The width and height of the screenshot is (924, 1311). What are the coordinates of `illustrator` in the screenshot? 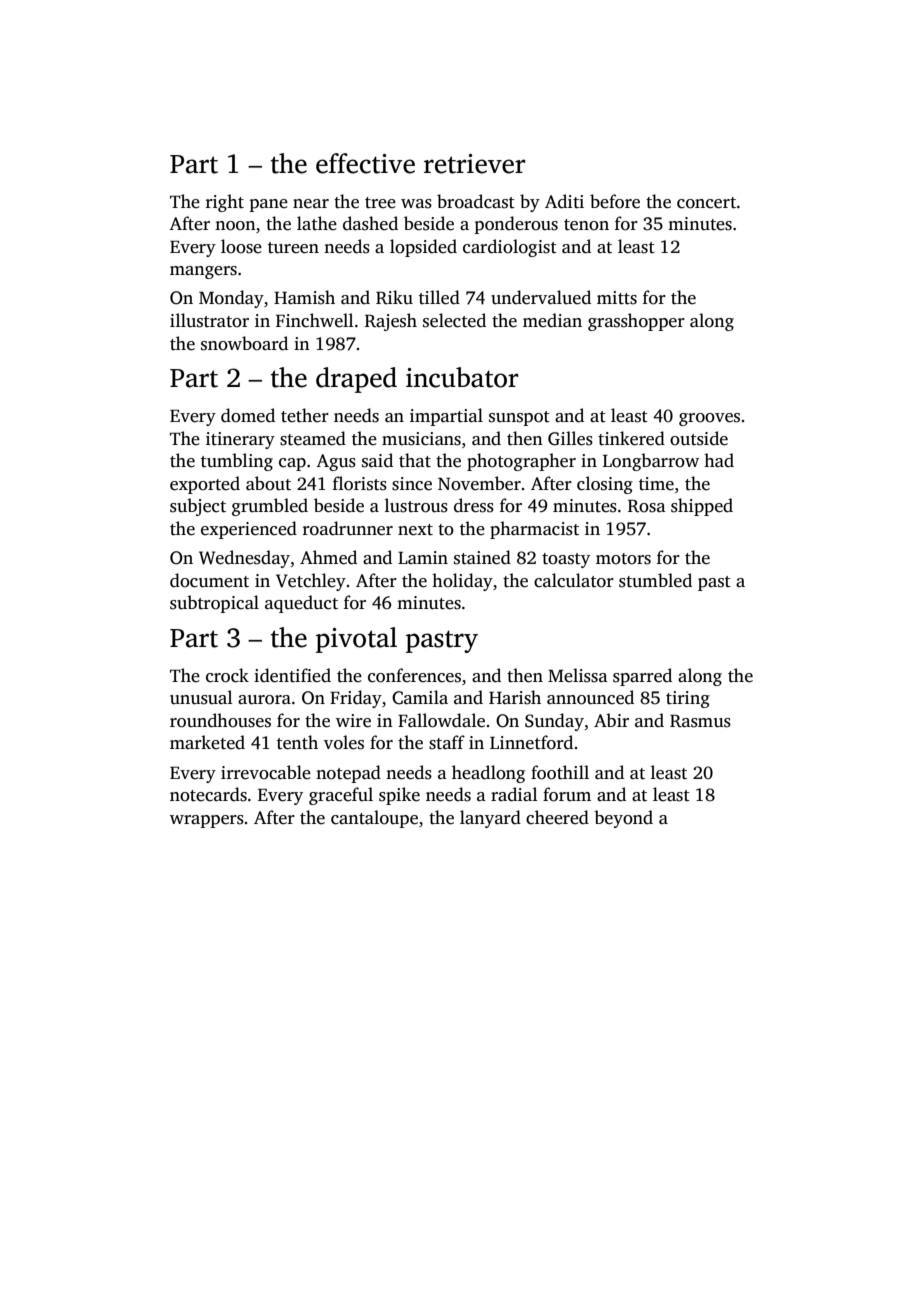 It's located at (209, 320).
